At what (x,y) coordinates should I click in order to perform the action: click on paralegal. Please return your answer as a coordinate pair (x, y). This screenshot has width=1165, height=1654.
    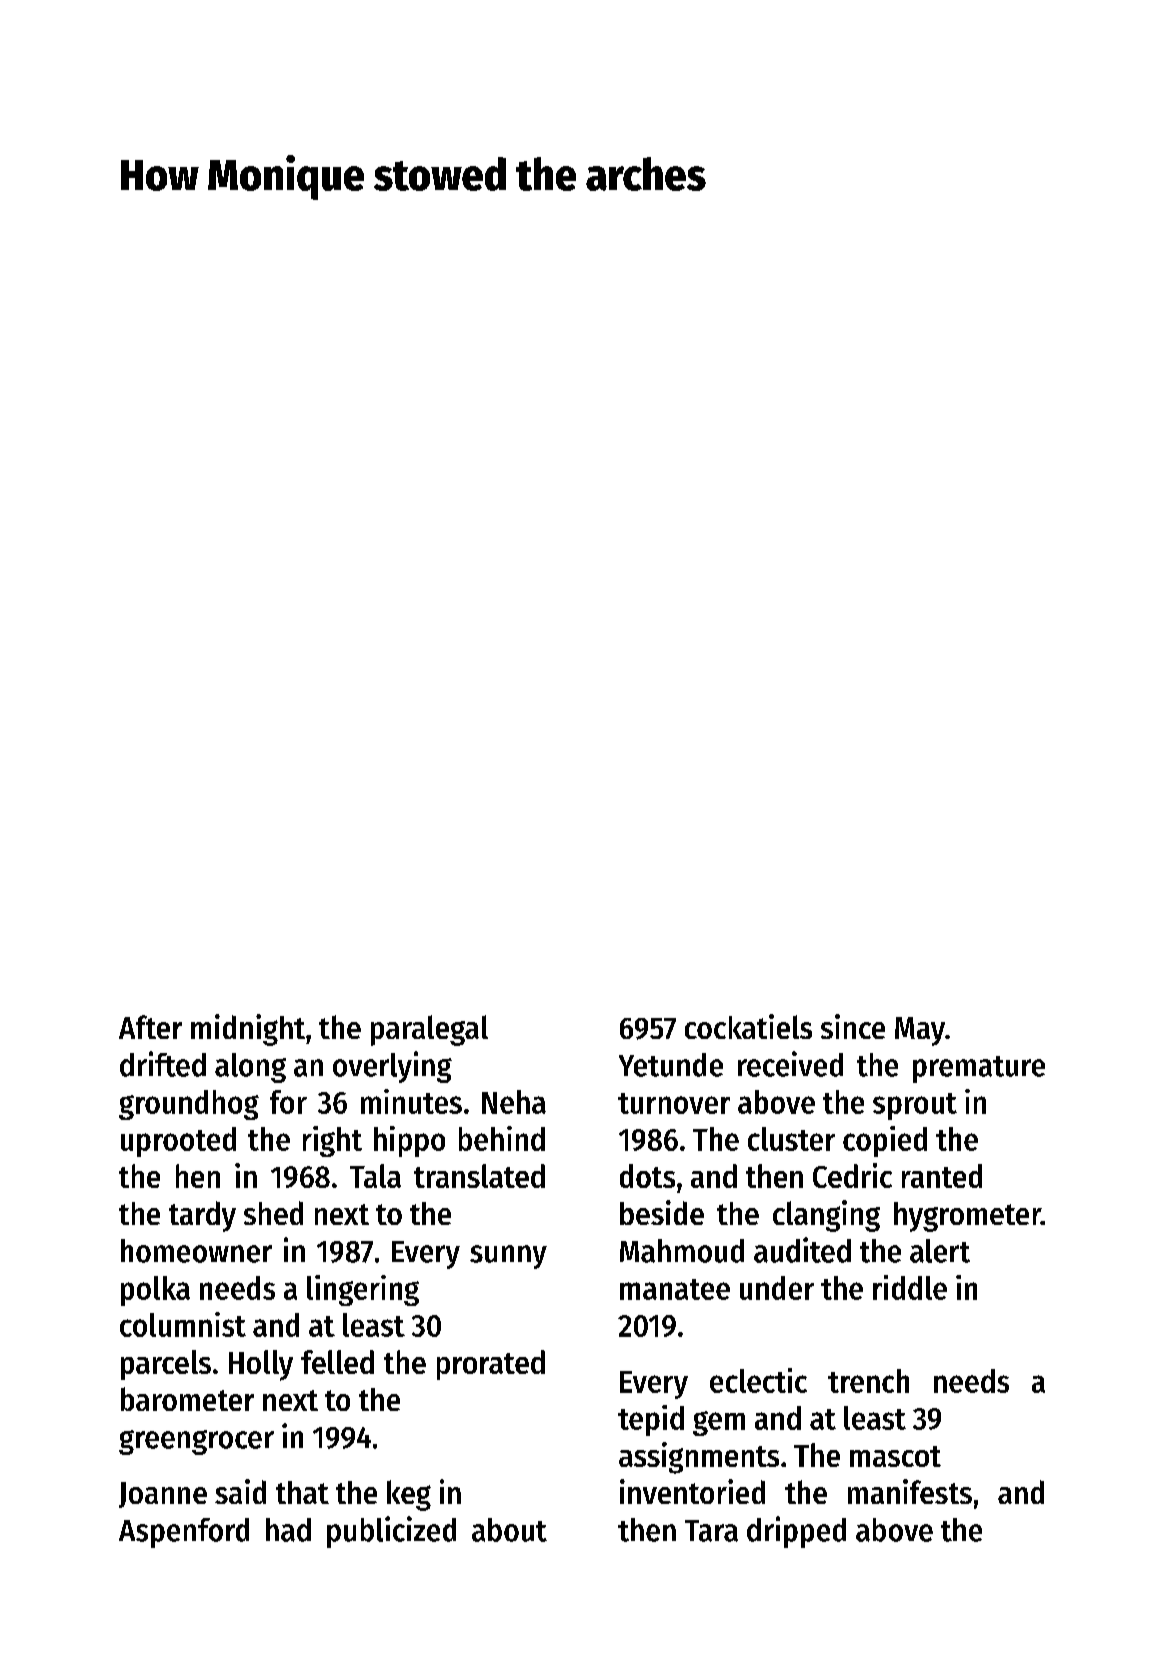
    Looking at the image, I should click on (429, 1030).
